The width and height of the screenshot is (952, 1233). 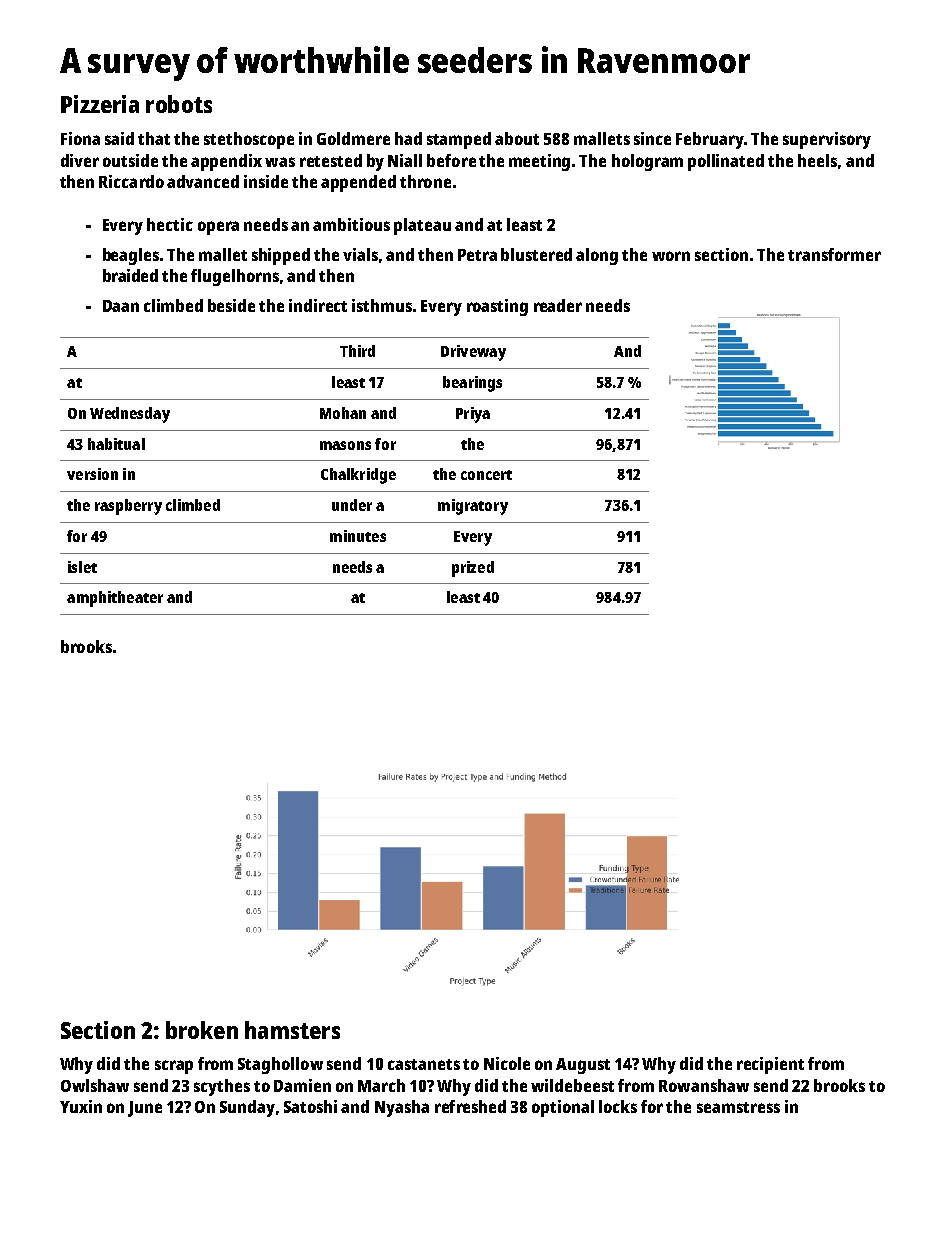 What do you see at coordinates (115, 599) in the screenshot?
I see `amphitheater` at bounding box center [115, 599].
